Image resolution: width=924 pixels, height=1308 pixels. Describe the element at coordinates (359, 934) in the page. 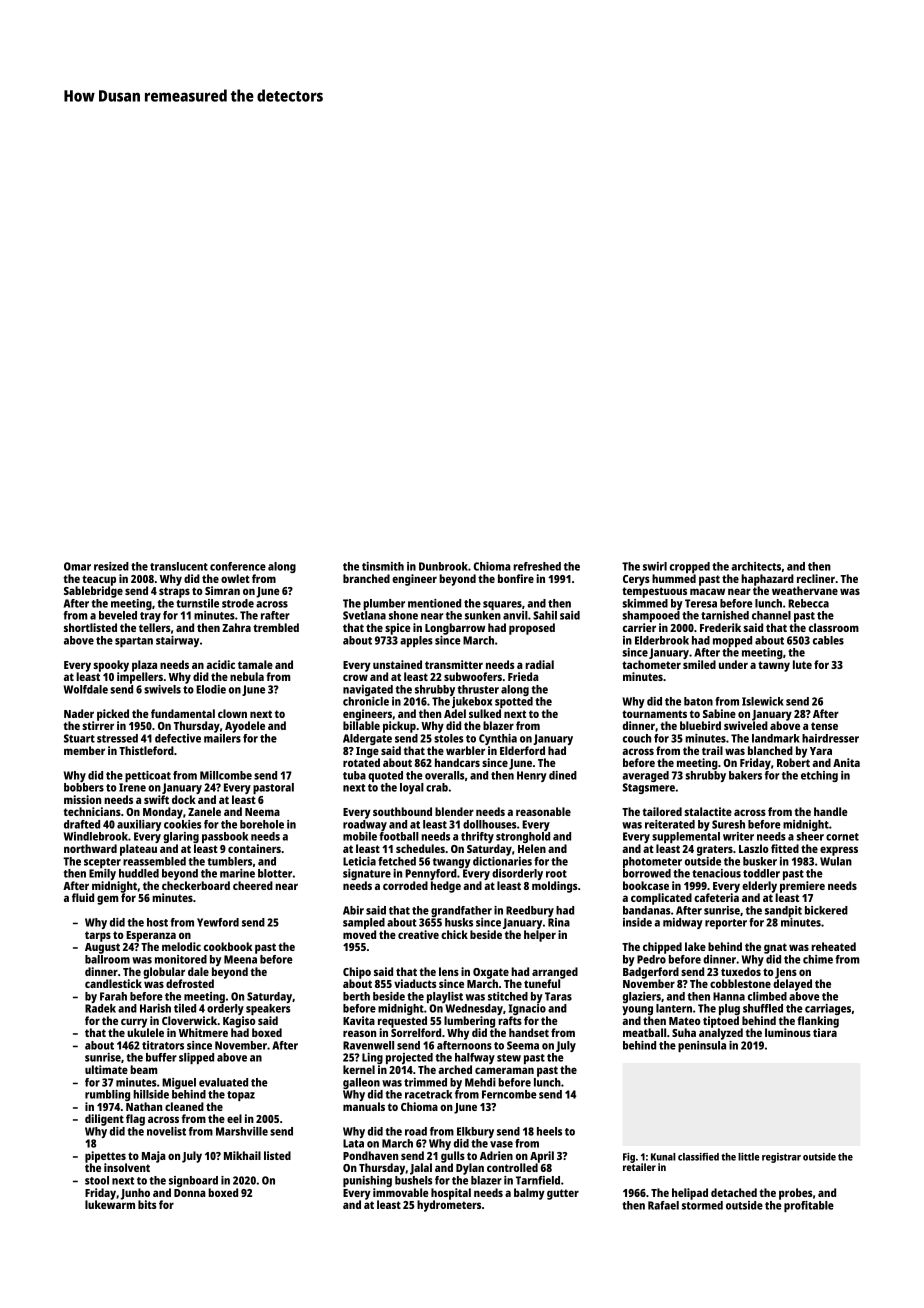

I see `moved` at that location.
